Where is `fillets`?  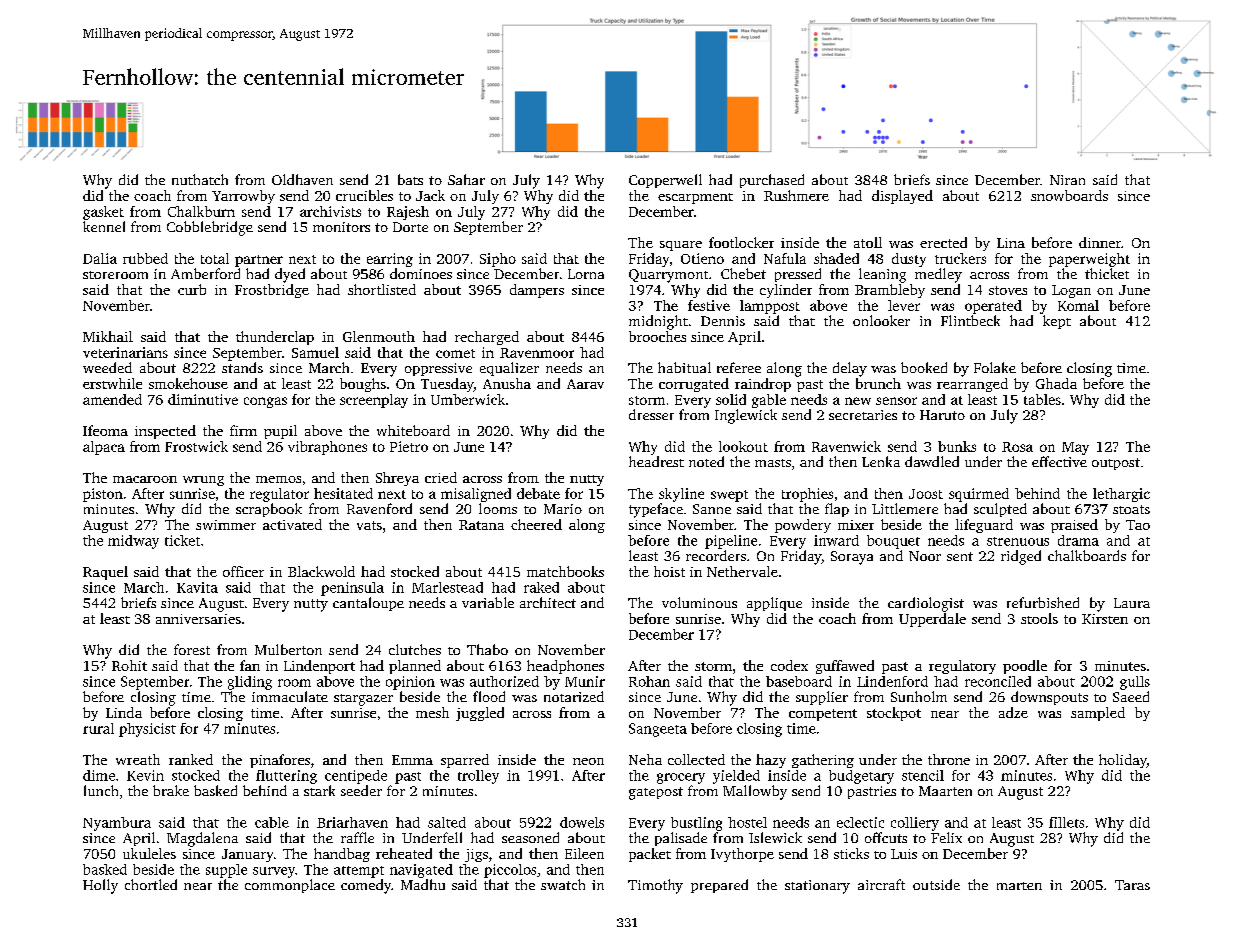 fillets is located at coordinates (1066, 822).
